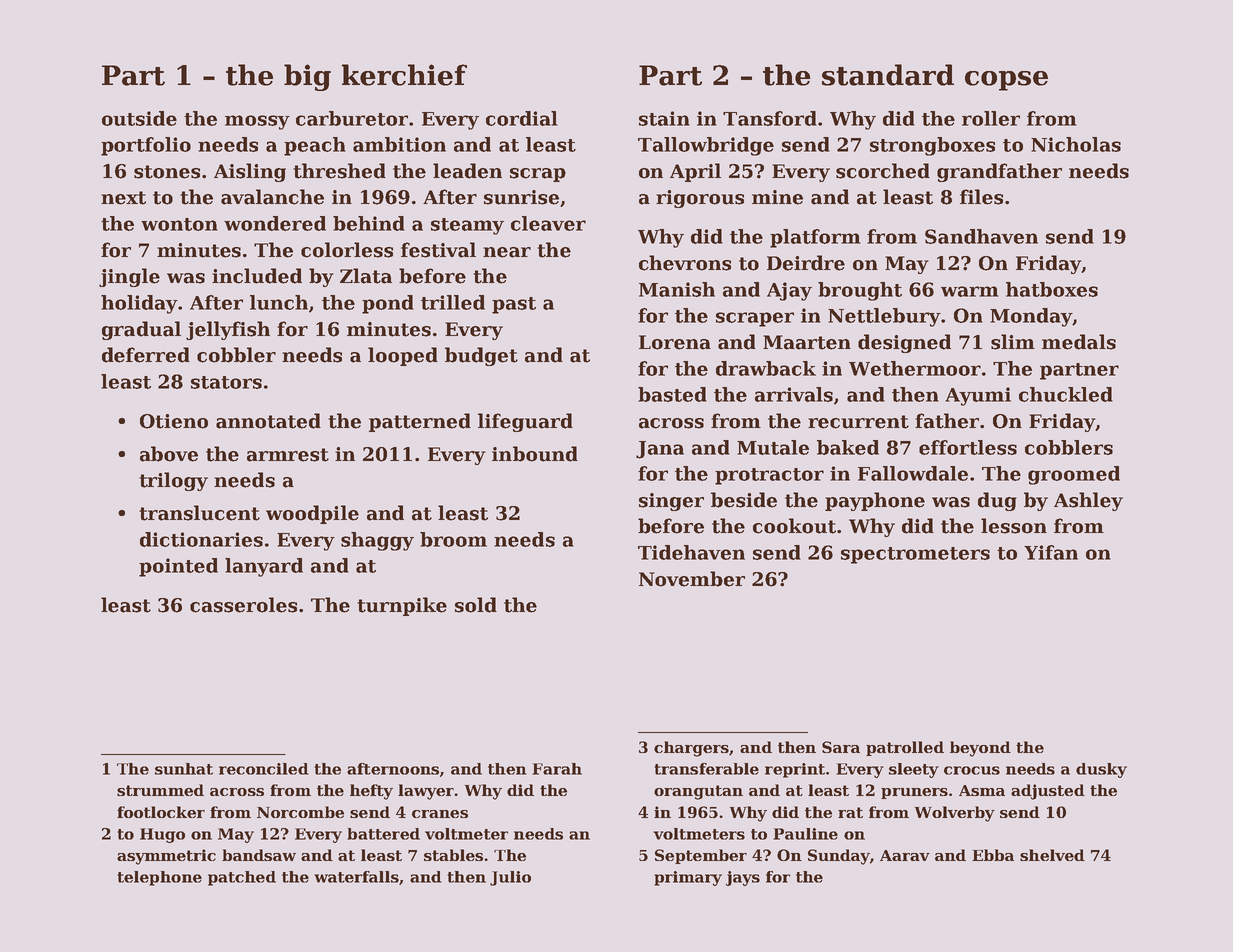 The image size is (1233, 952). Describe the element at coordinates (510, 878) in the document. I see `Julio` at that location.
